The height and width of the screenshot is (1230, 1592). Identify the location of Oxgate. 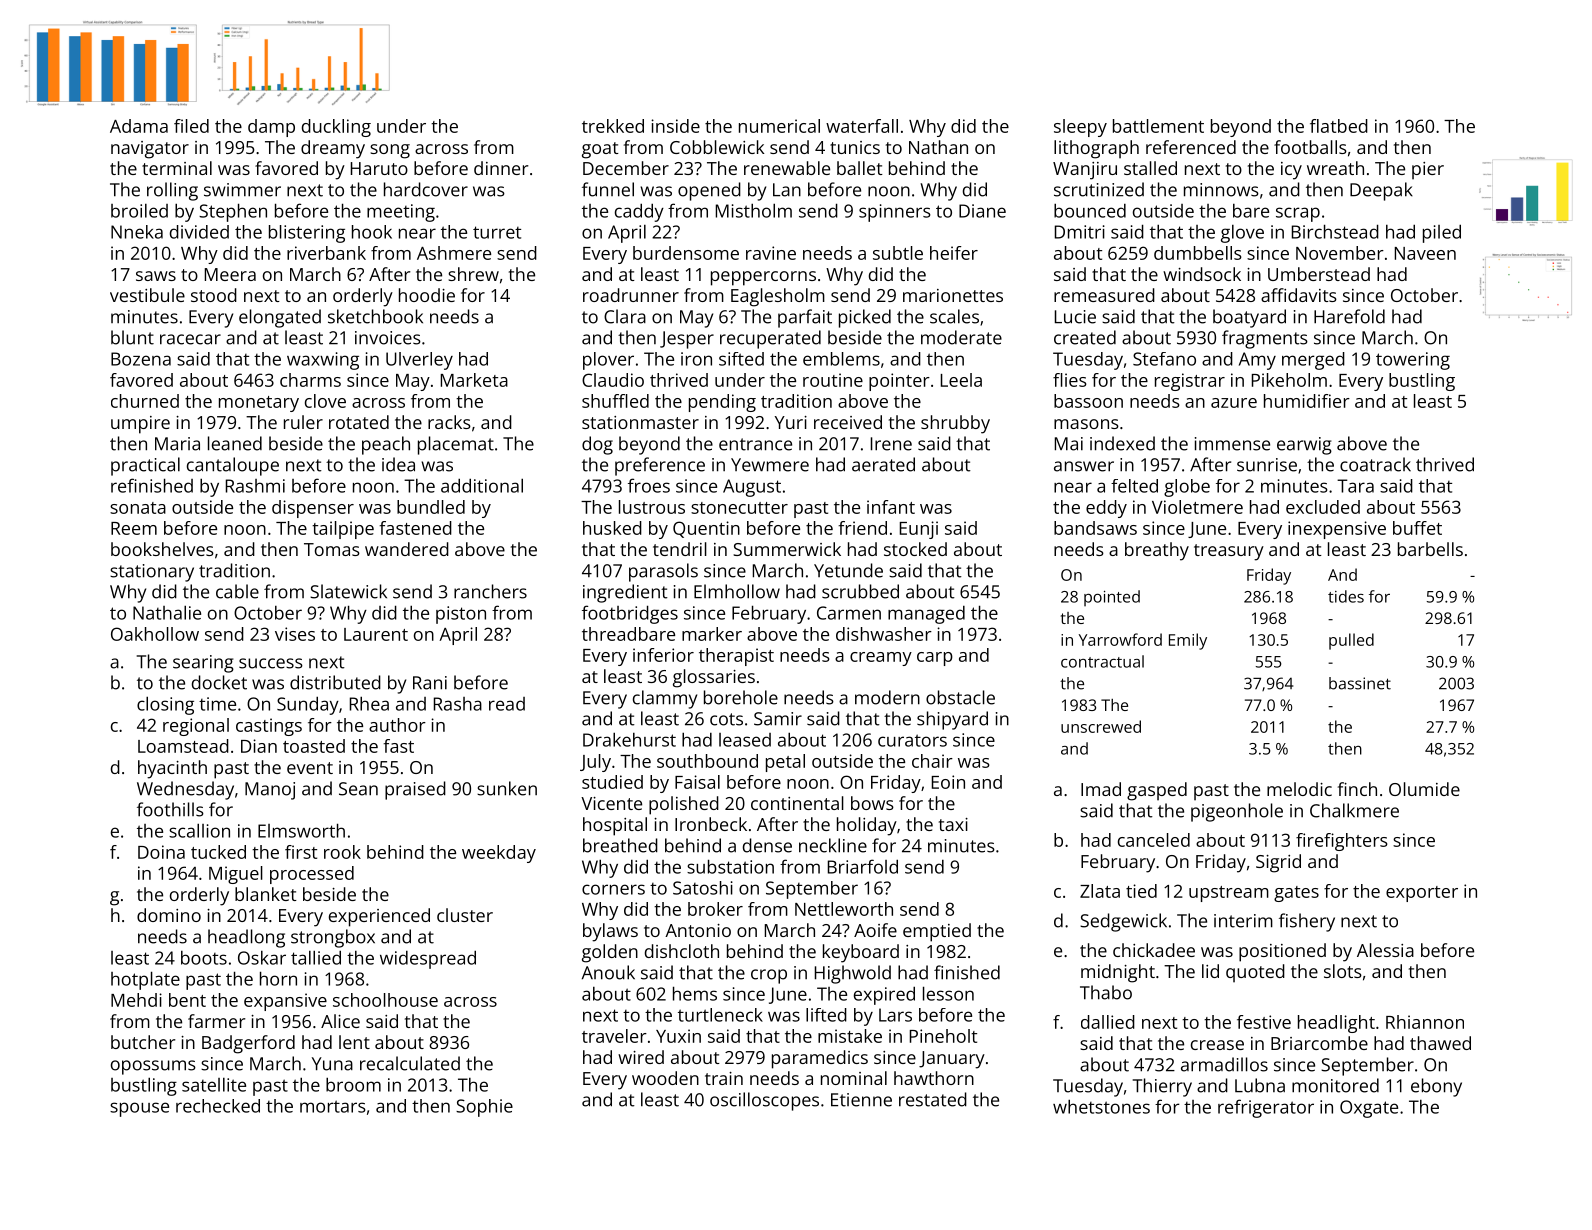
(1369, 1109).
